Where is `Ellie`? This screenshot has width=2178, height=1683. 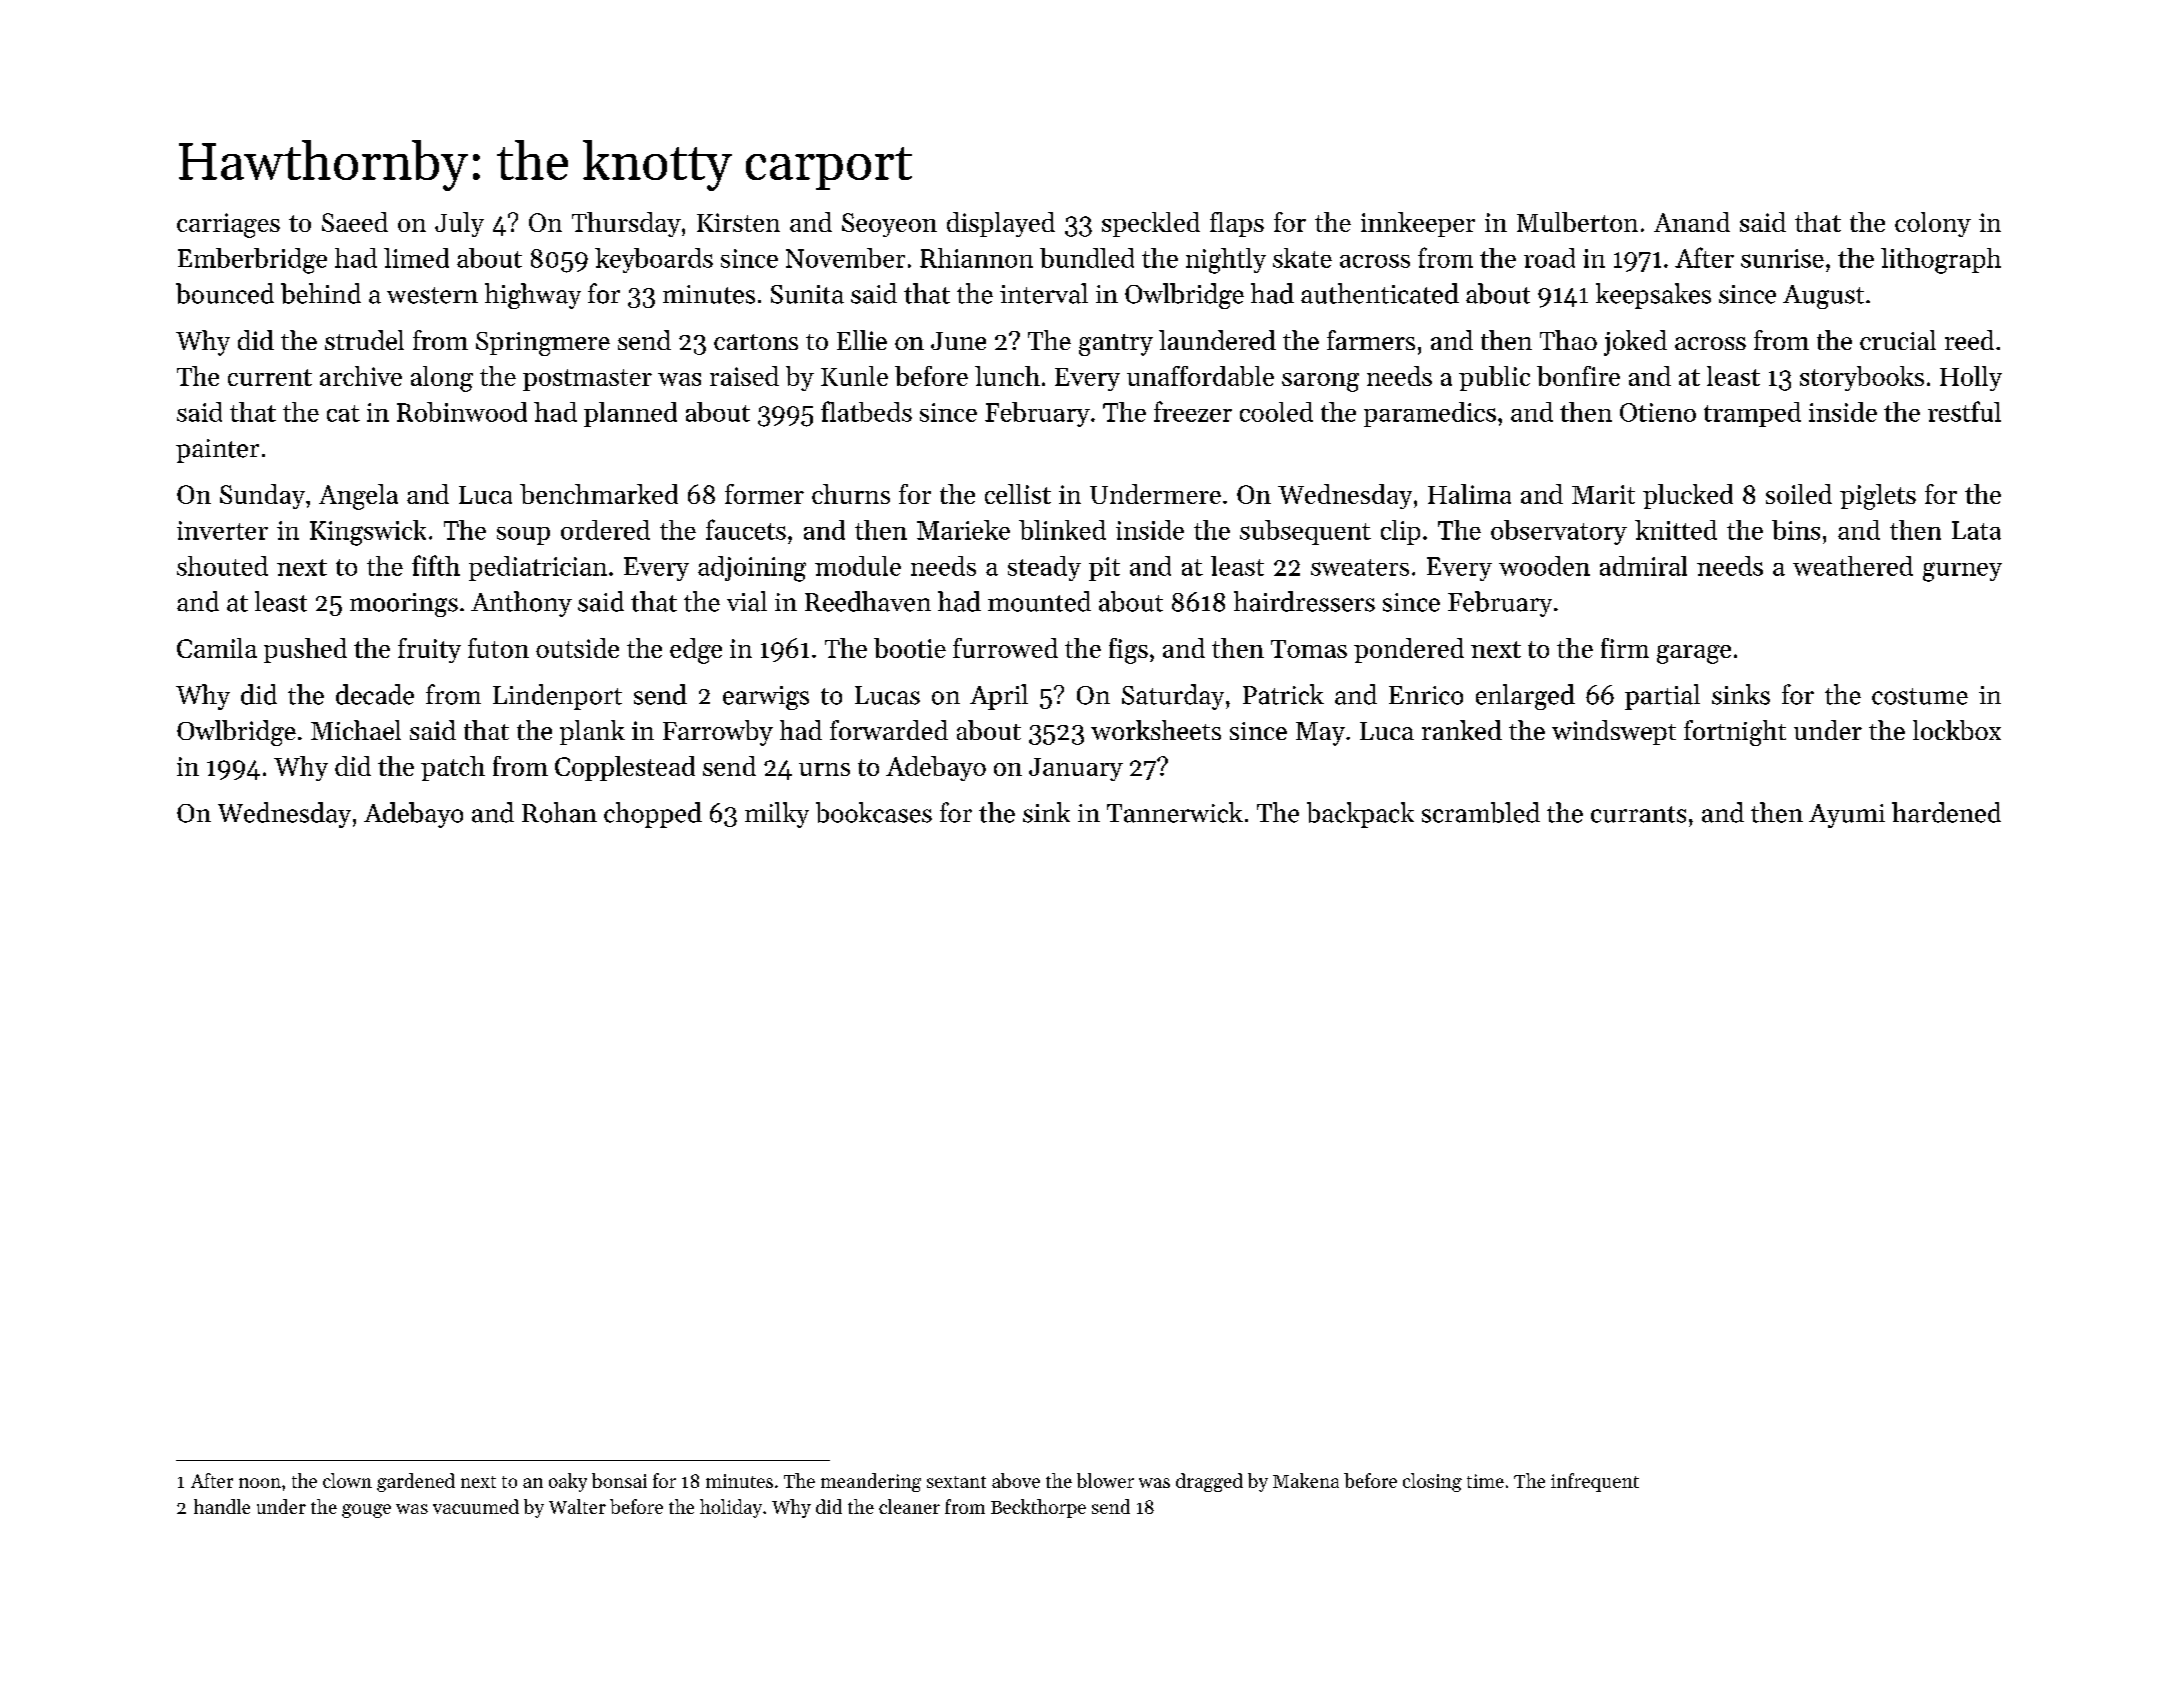
Ellie is located at coordinates (862, 340).
